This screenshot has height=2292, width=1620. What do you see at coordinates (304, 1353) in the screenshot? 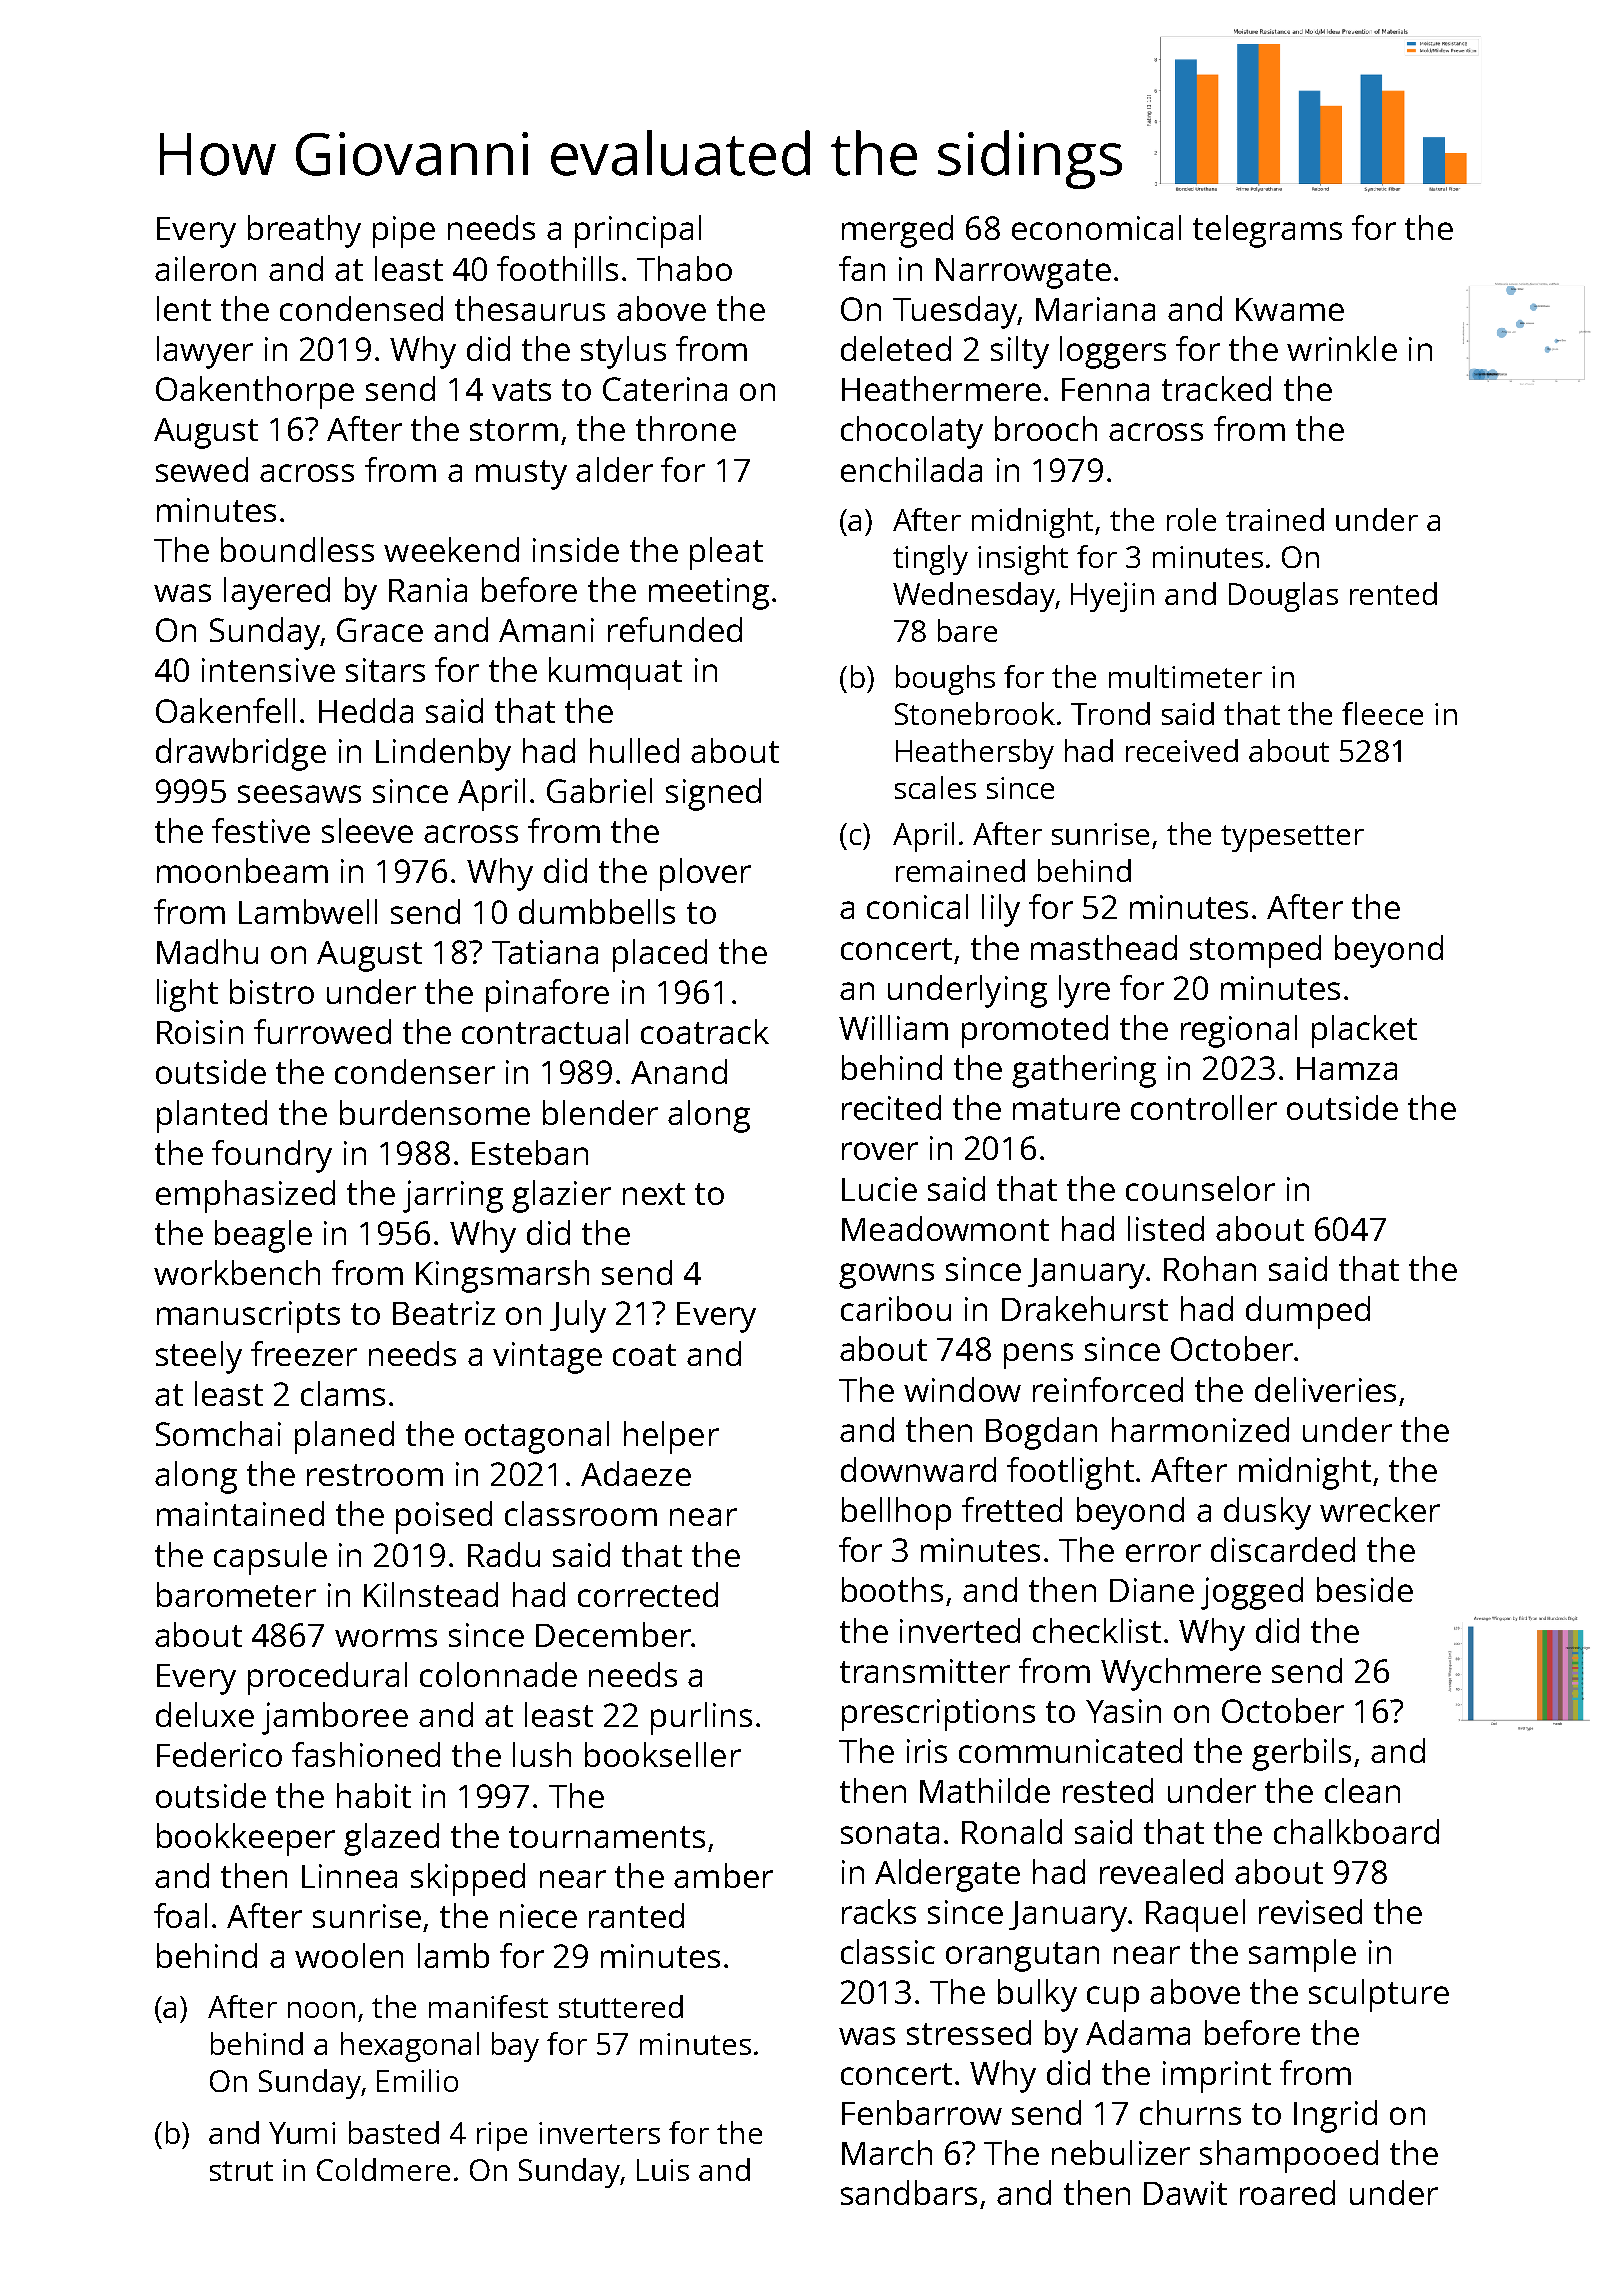
I see `freezer` at bounding box center [304, 1353].
